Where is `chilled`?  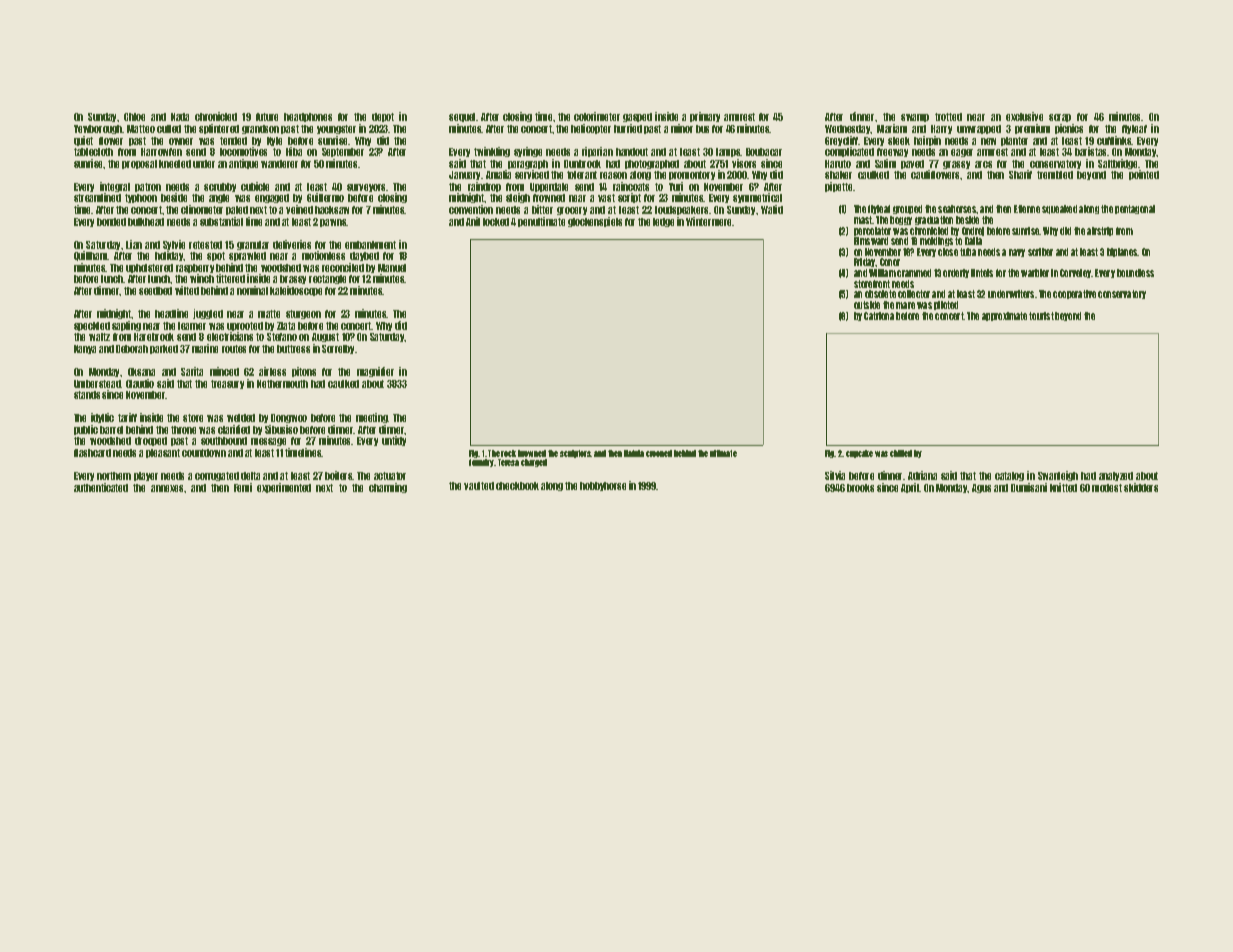
chilled is located at coordinates (901, 453).
